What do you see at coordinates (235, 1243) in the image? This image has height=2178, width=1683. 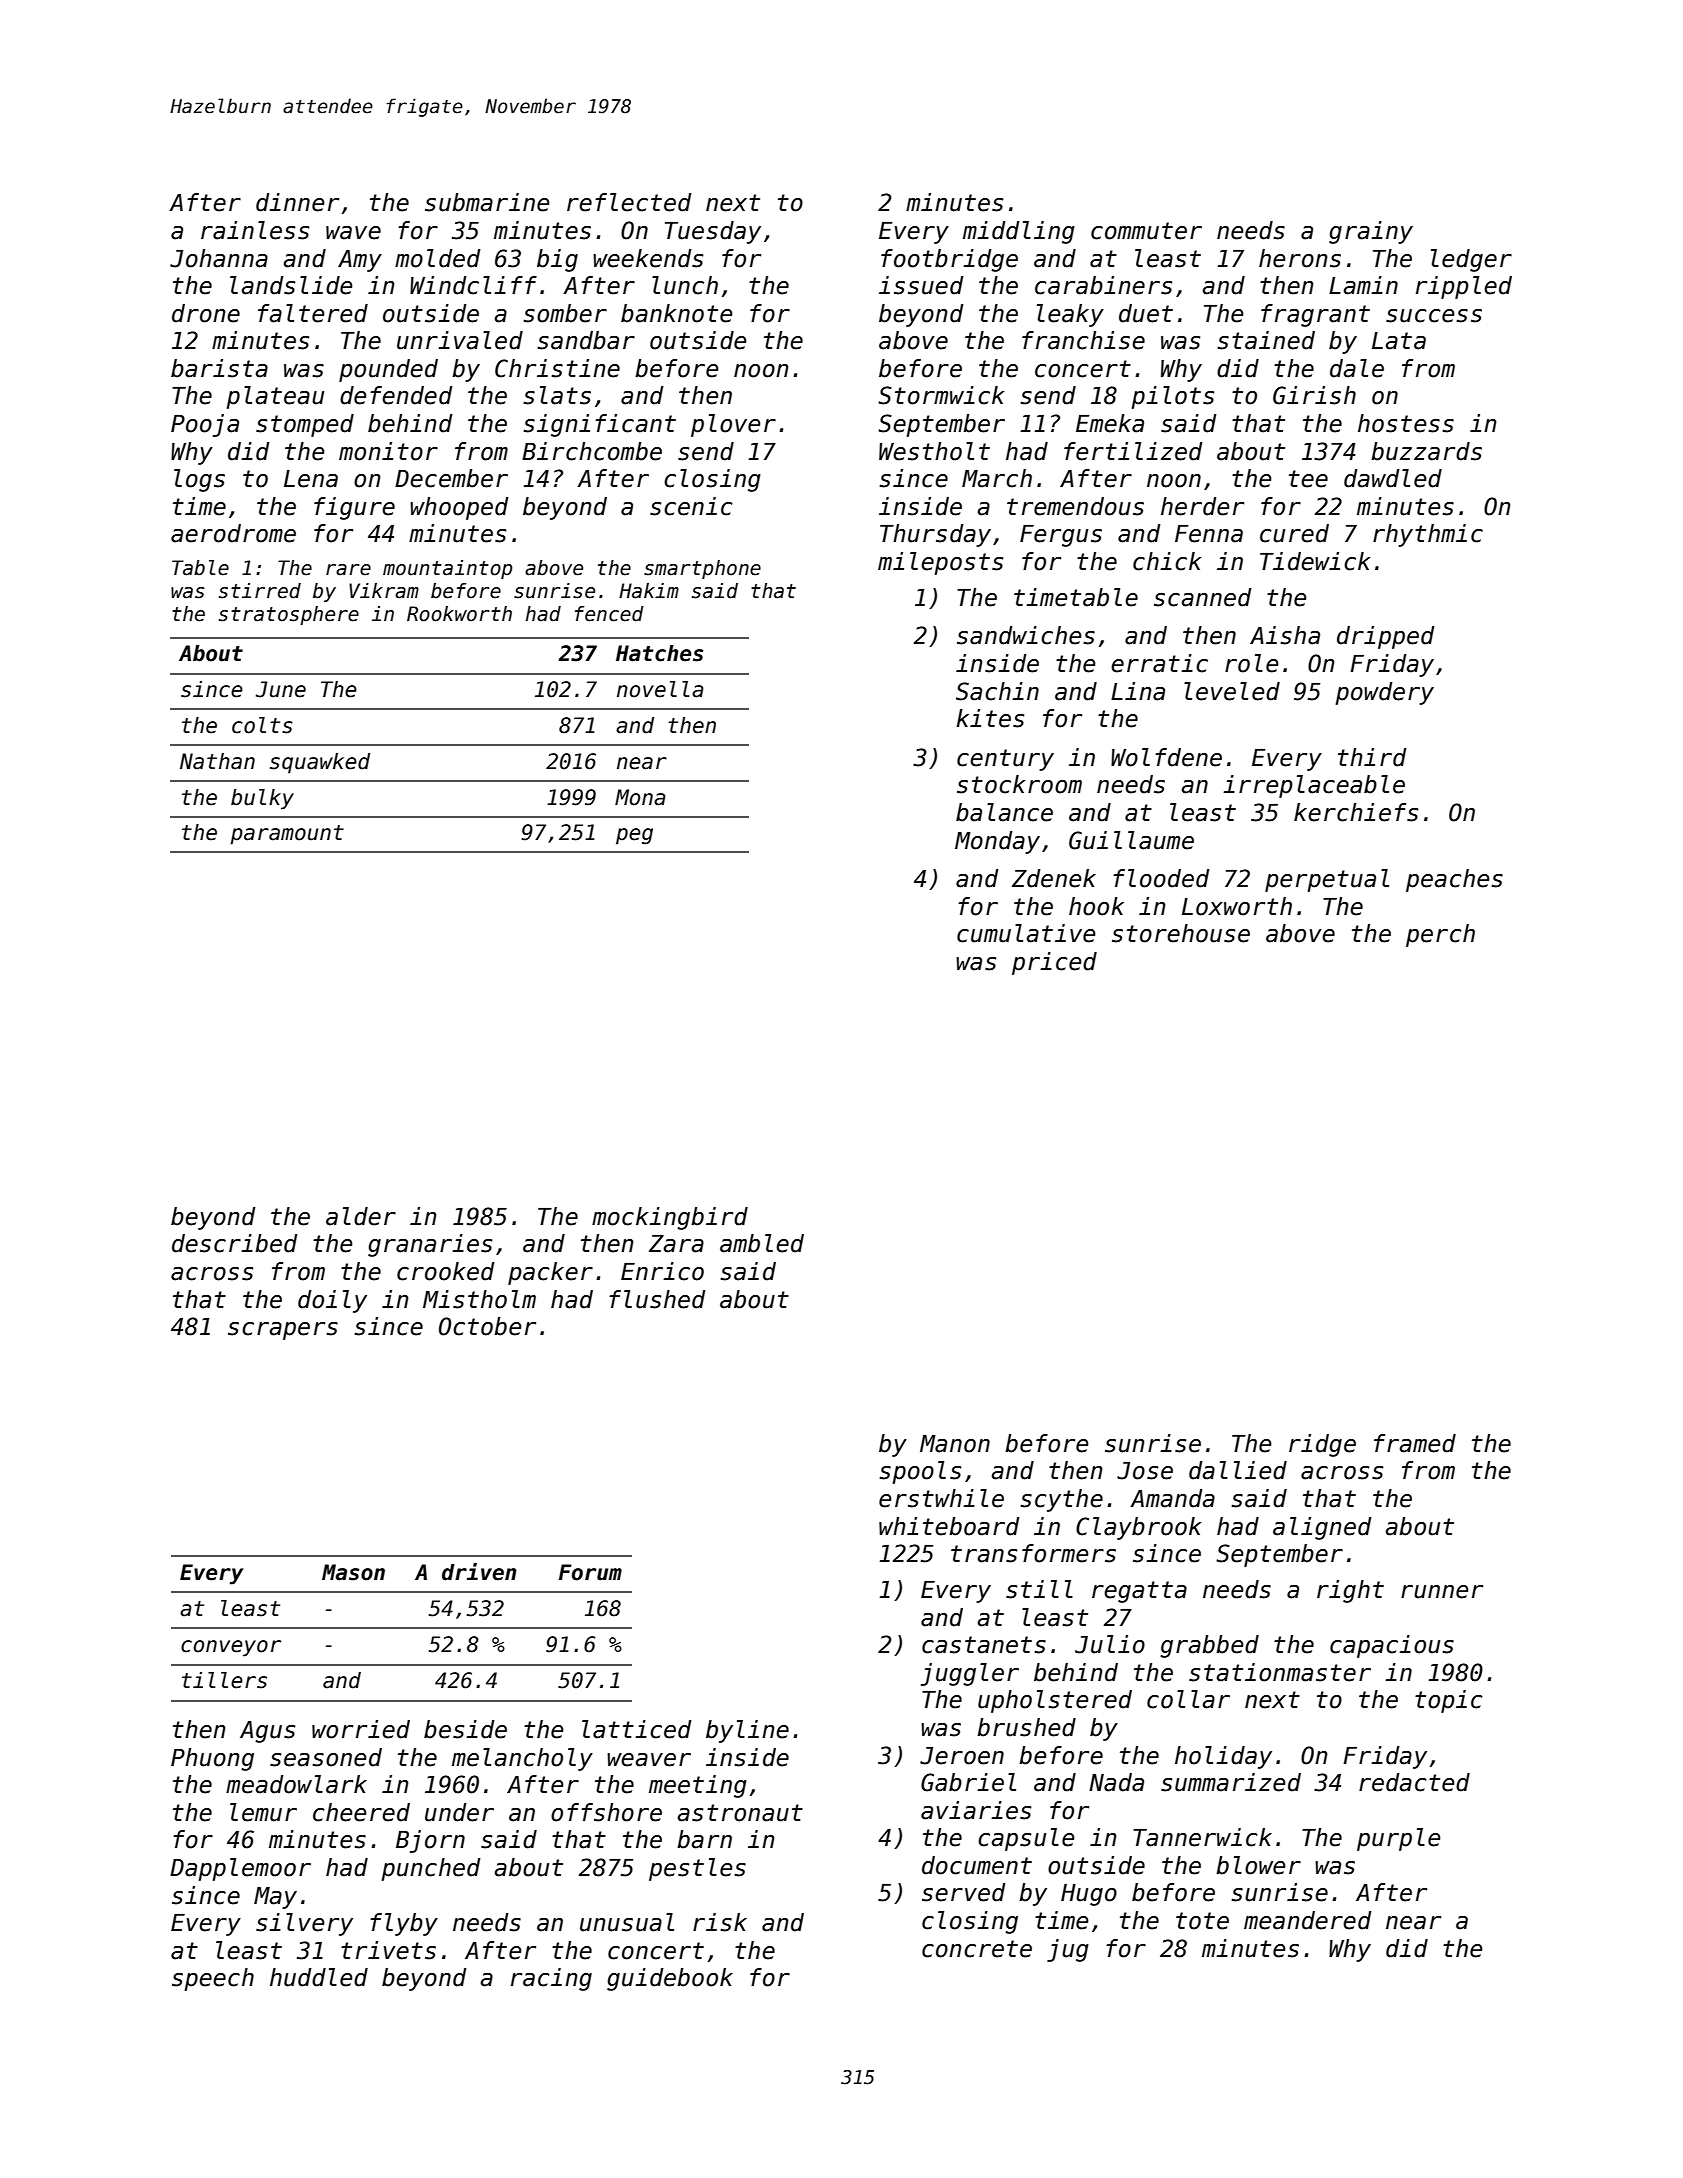 I see `described` at bounding box center [235, 1243].
